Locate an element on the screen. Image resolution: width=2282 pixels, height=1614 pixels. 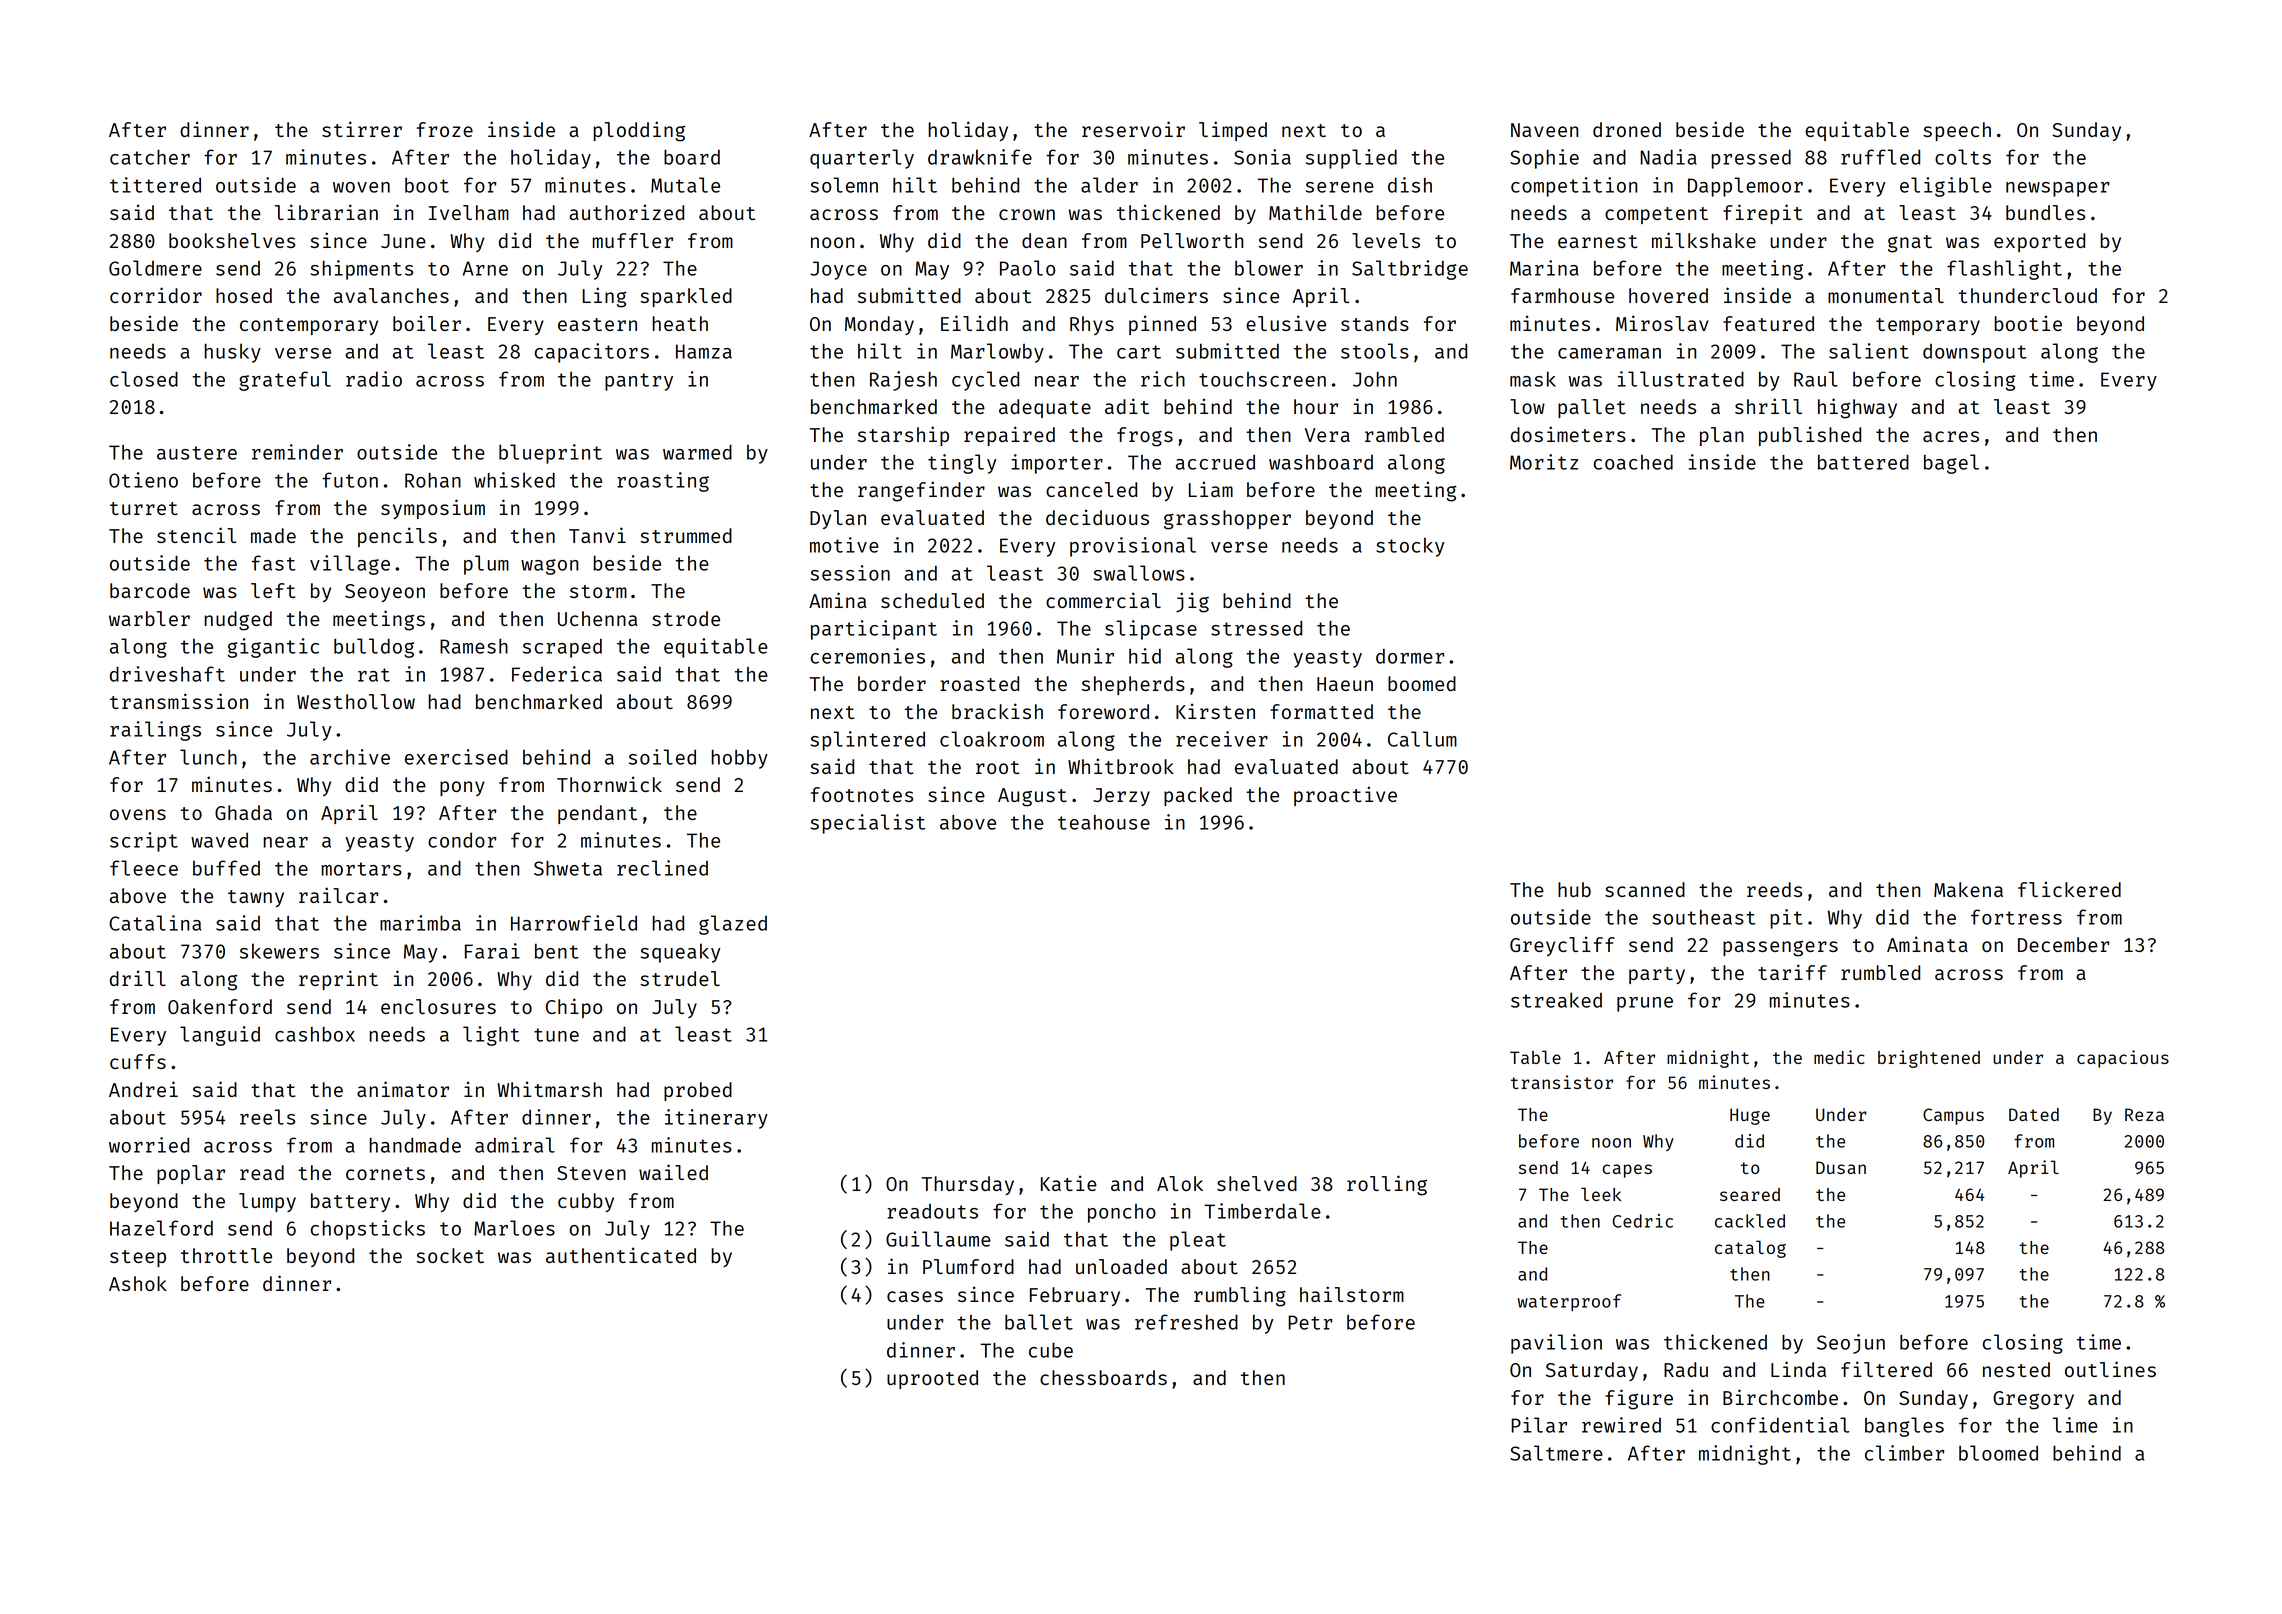
Campus is located at coordinates (1953, 1116).
